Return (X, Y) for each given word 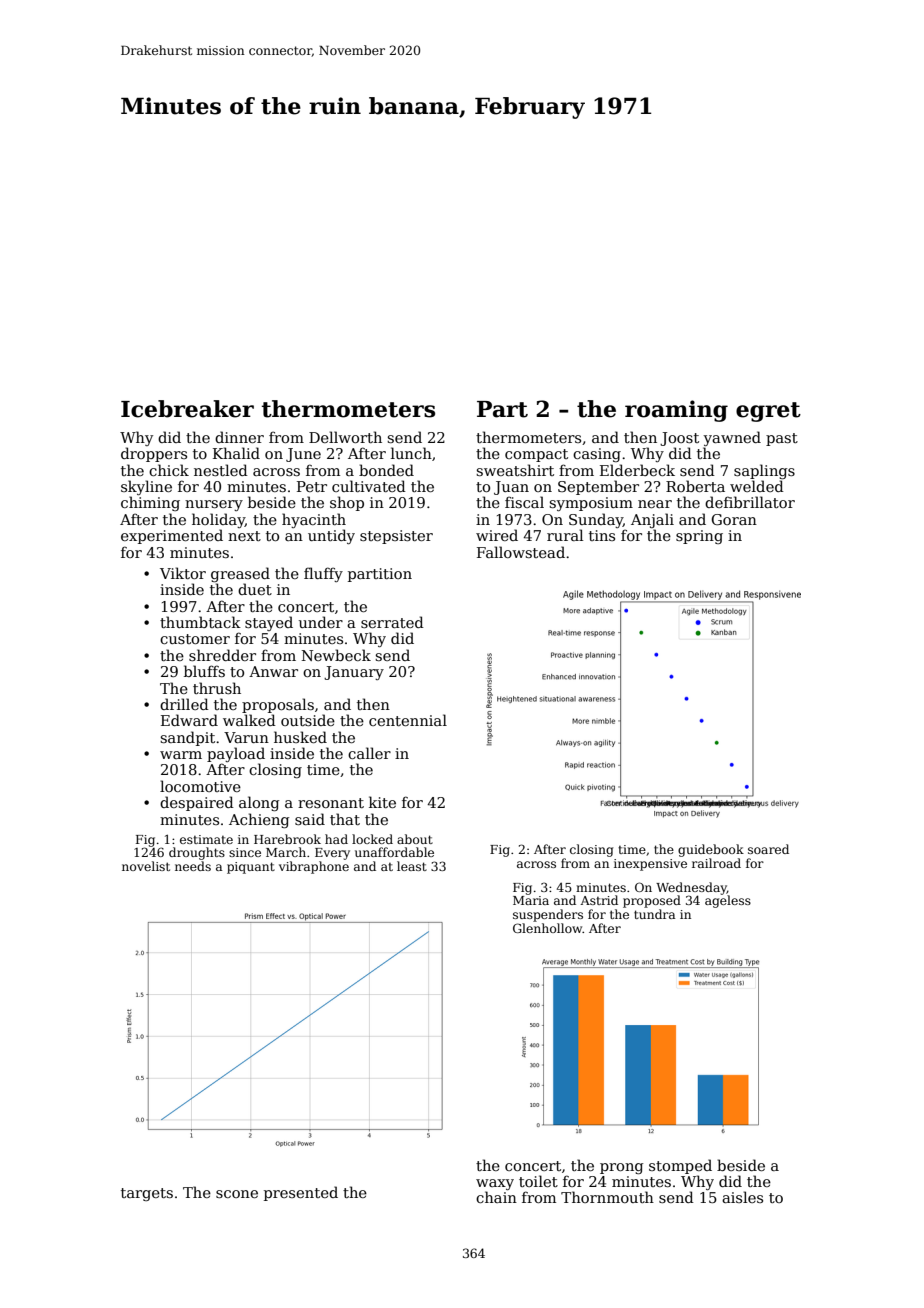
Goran (734, 519)
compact (536, 455)
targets (147, 1194)
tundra (654, 914)
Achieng (259, 820)
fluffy (323, 574)
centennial (408, 720)
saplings (764, 471)
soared (768, 849)
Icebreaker (187, 409)
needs (193, 866)
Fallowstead (521, 552)
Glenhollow (548, 928)
